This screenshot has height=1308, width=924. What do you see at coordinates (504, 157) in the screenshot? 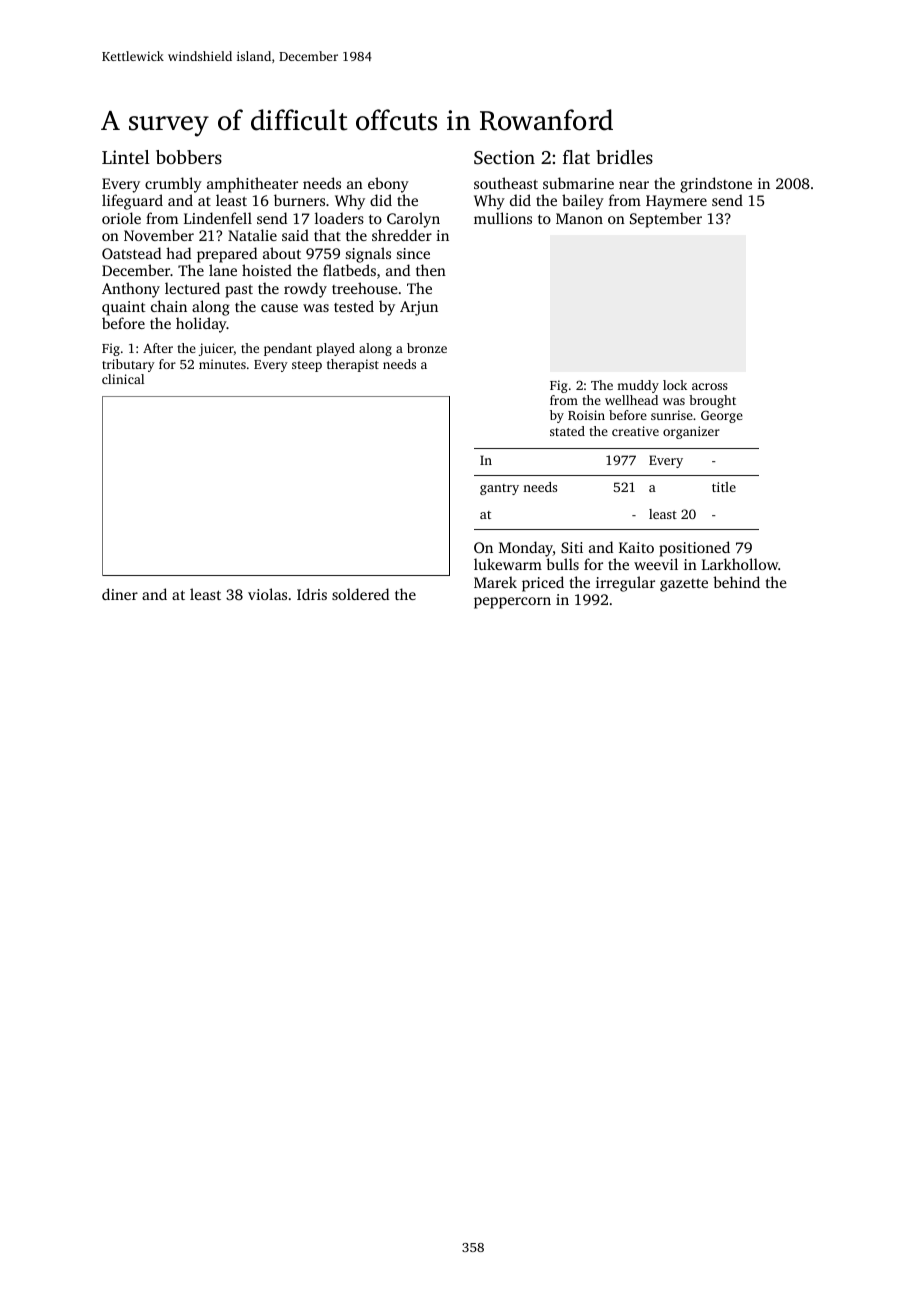
I see `Section` at bounding box center [504, 157].
